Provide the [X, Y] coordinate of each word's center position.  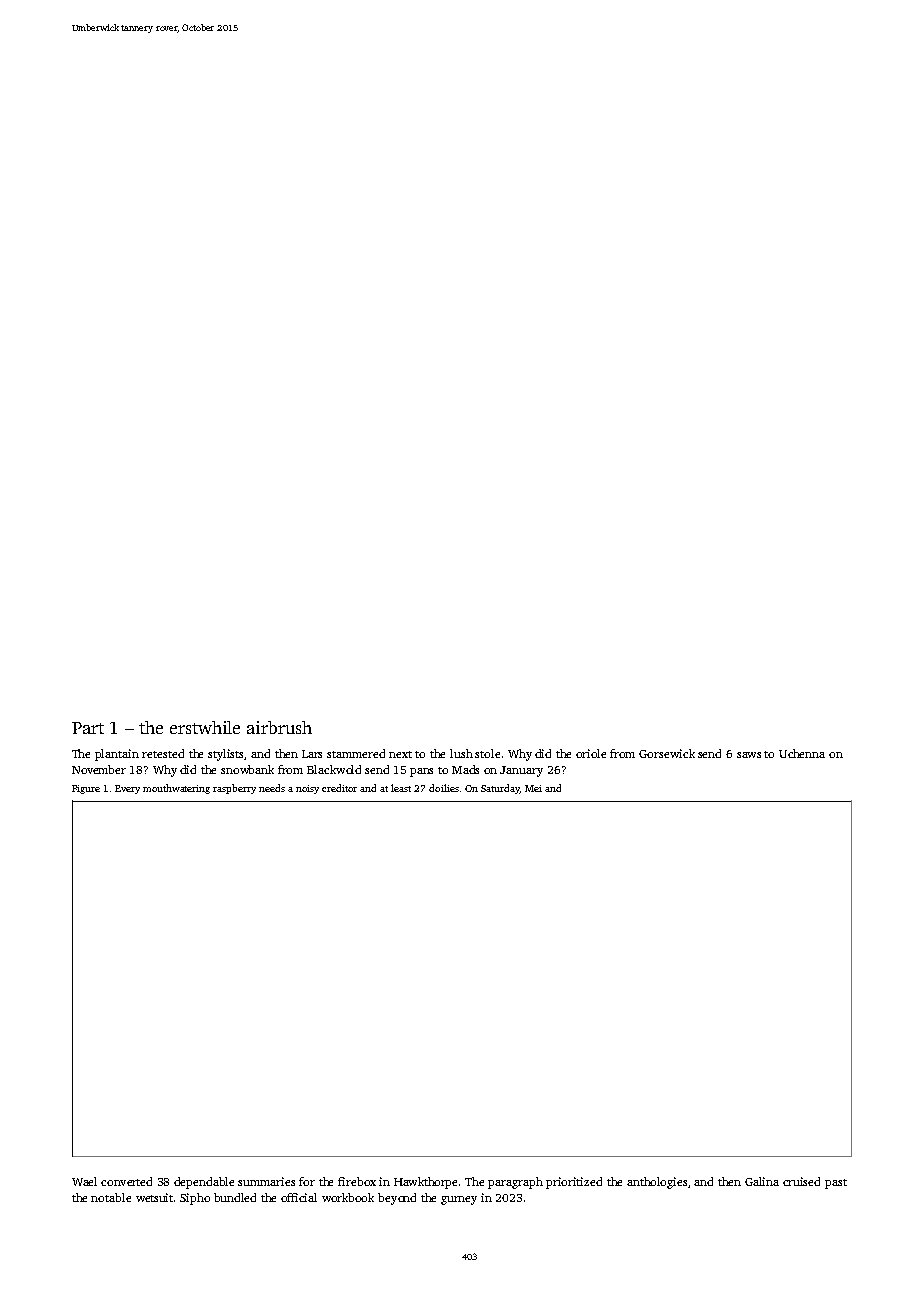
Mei [533, 788]
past [836, 1184]
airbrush [279, 727]
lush [461, 753]
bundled [235, 1197]
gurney [459, 1200]
